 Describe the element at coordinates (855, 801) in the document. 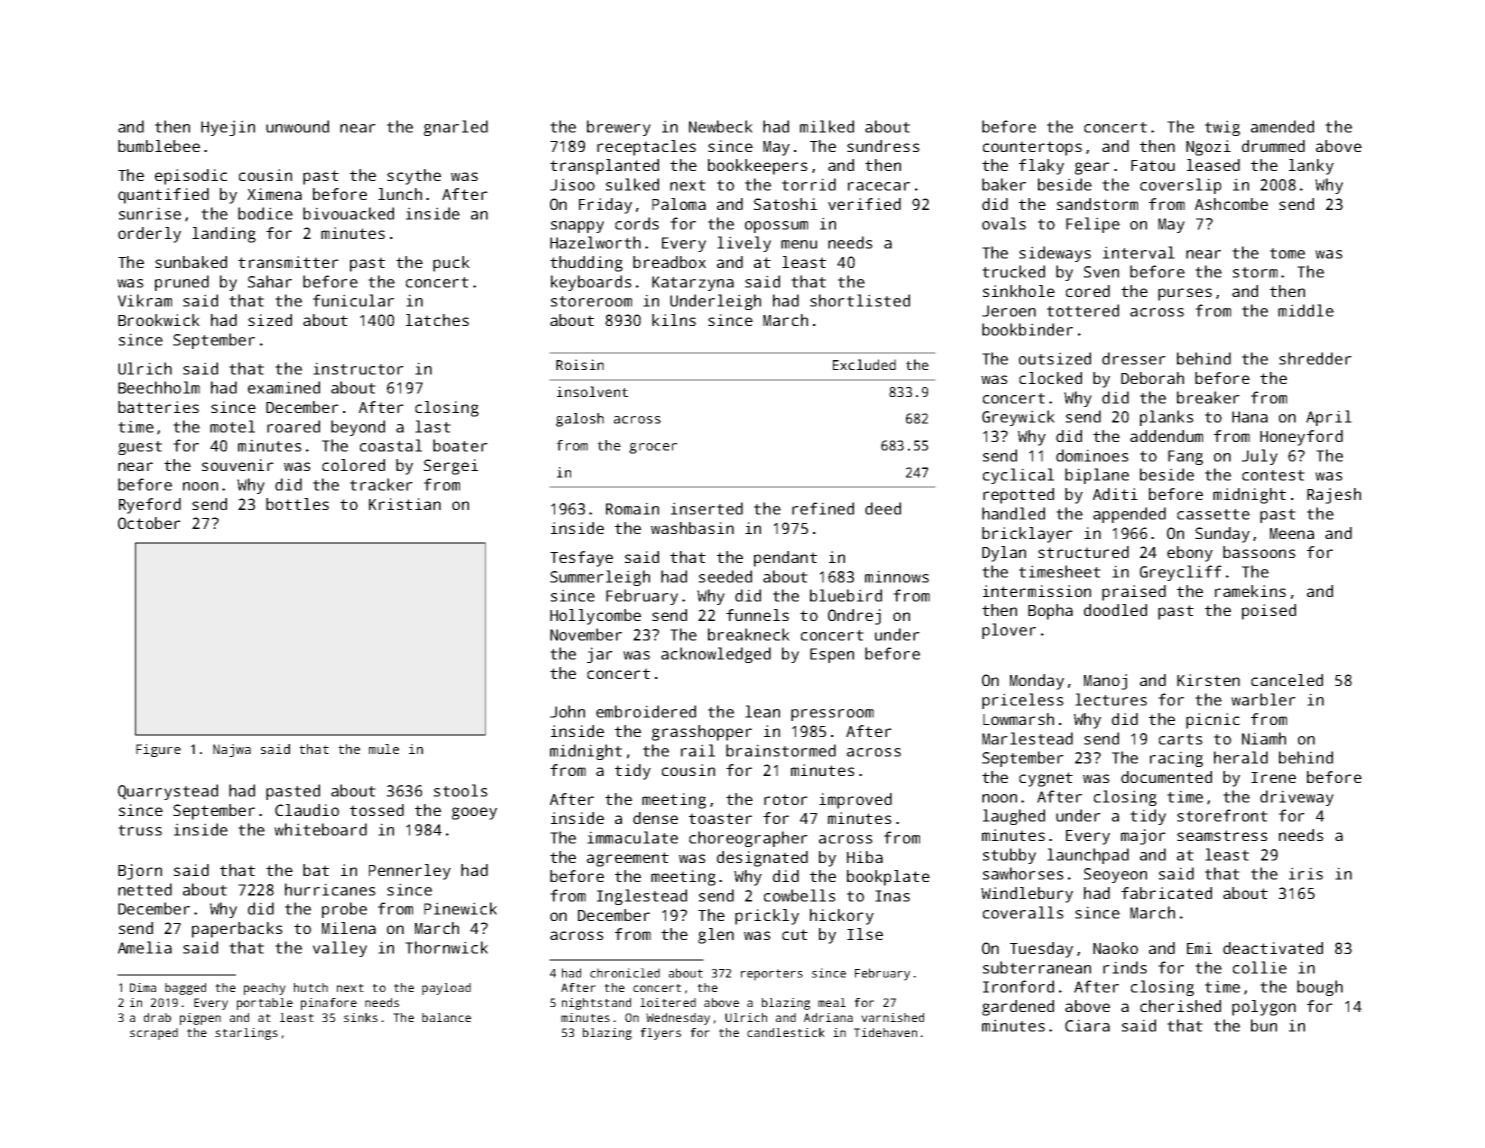

I see `improved` at that location.
